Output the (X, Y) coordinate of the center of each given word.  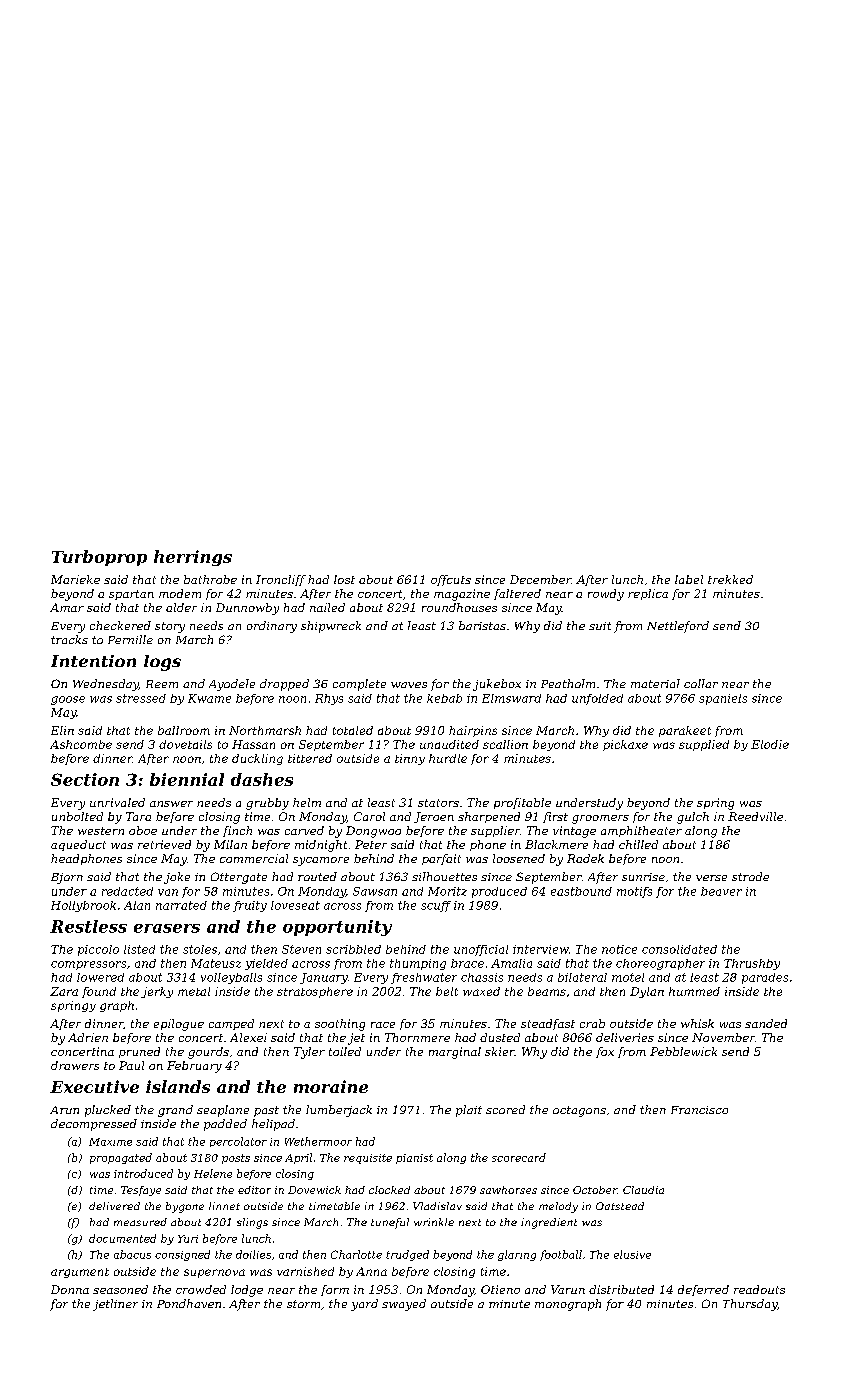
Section (85, 779)
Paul (131, 1065)
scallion (505, 744)
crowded (201, 1289)
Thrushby (752, 964)
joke (177, 878)
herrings (193, 558)
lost (344, 579)
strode (750, 876)
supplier (495, 831)
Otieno (500, 1289)
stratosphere (315, 992)
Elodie (770, 744)
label (689, 579)
